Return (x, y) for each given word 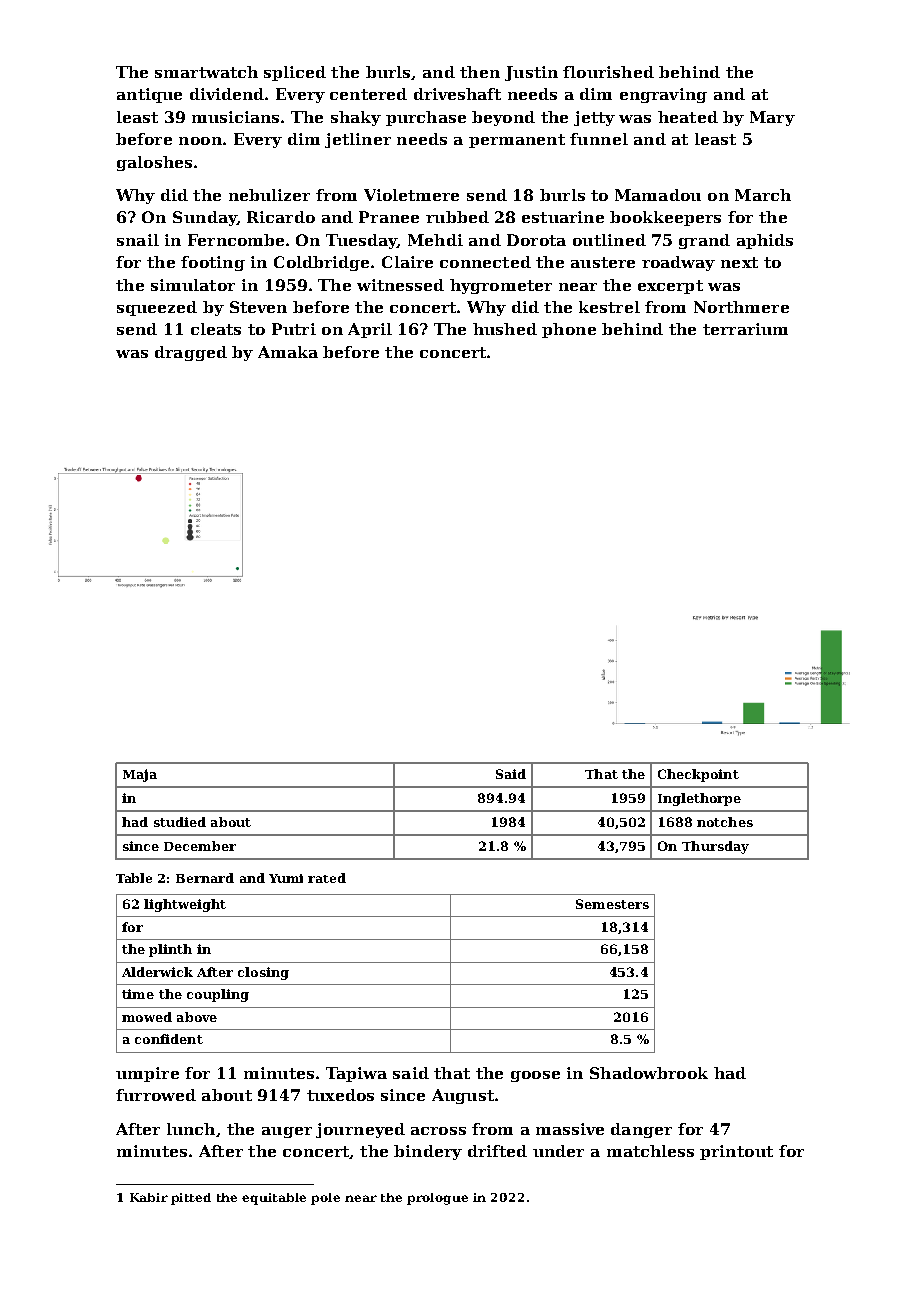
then (480, 72)
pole (325, 1199)
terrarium (745, 329)
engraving (663, 95)
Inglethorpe (699, 799)
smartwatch (206, 72)
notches (725, 822)
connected (485, 262)
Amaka (288, 352)
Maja (140, 775)
